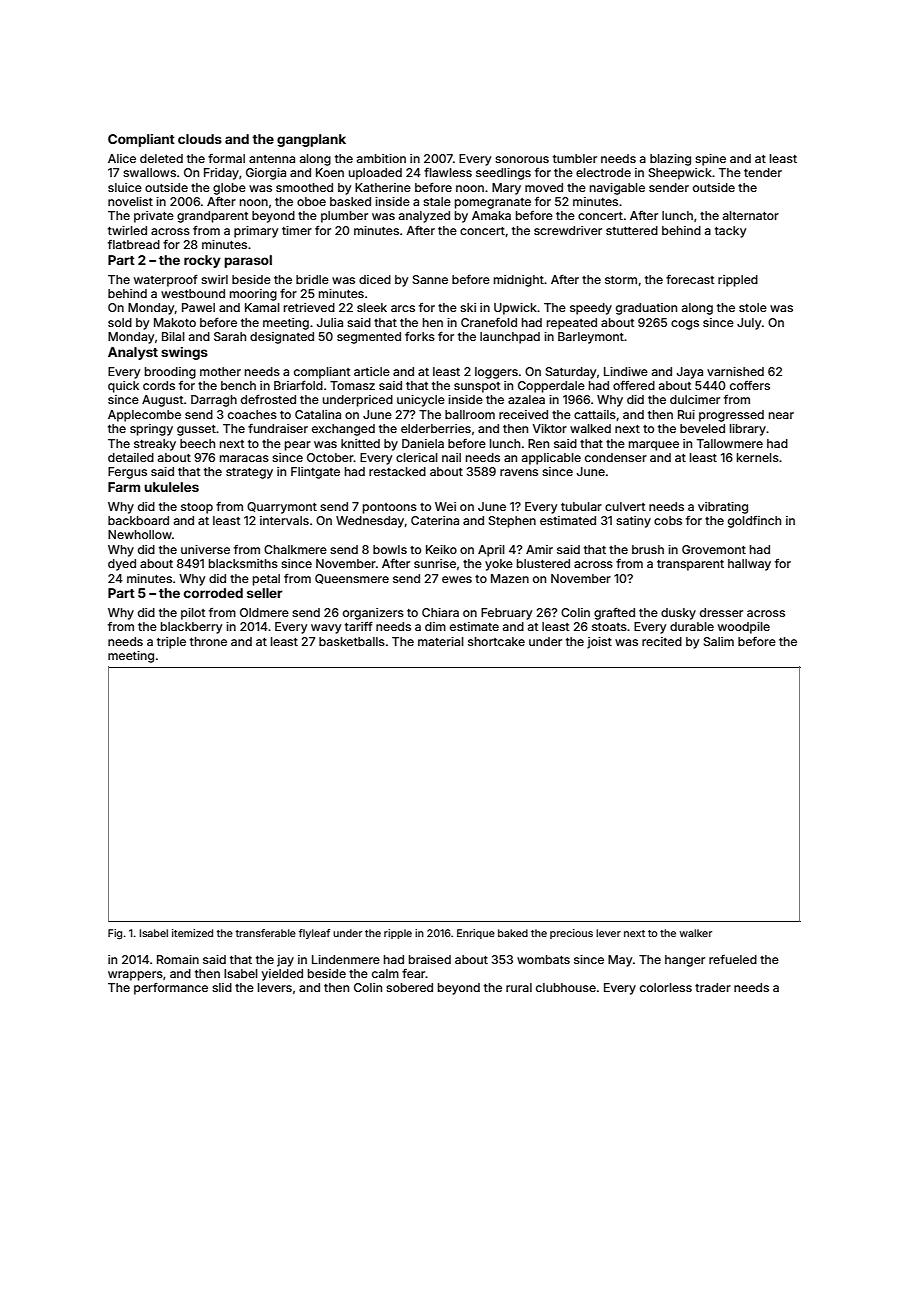  What do you see at coordinates (315, 473) in the document?
I see `Flintgate` at bounding box center [315, 473].
